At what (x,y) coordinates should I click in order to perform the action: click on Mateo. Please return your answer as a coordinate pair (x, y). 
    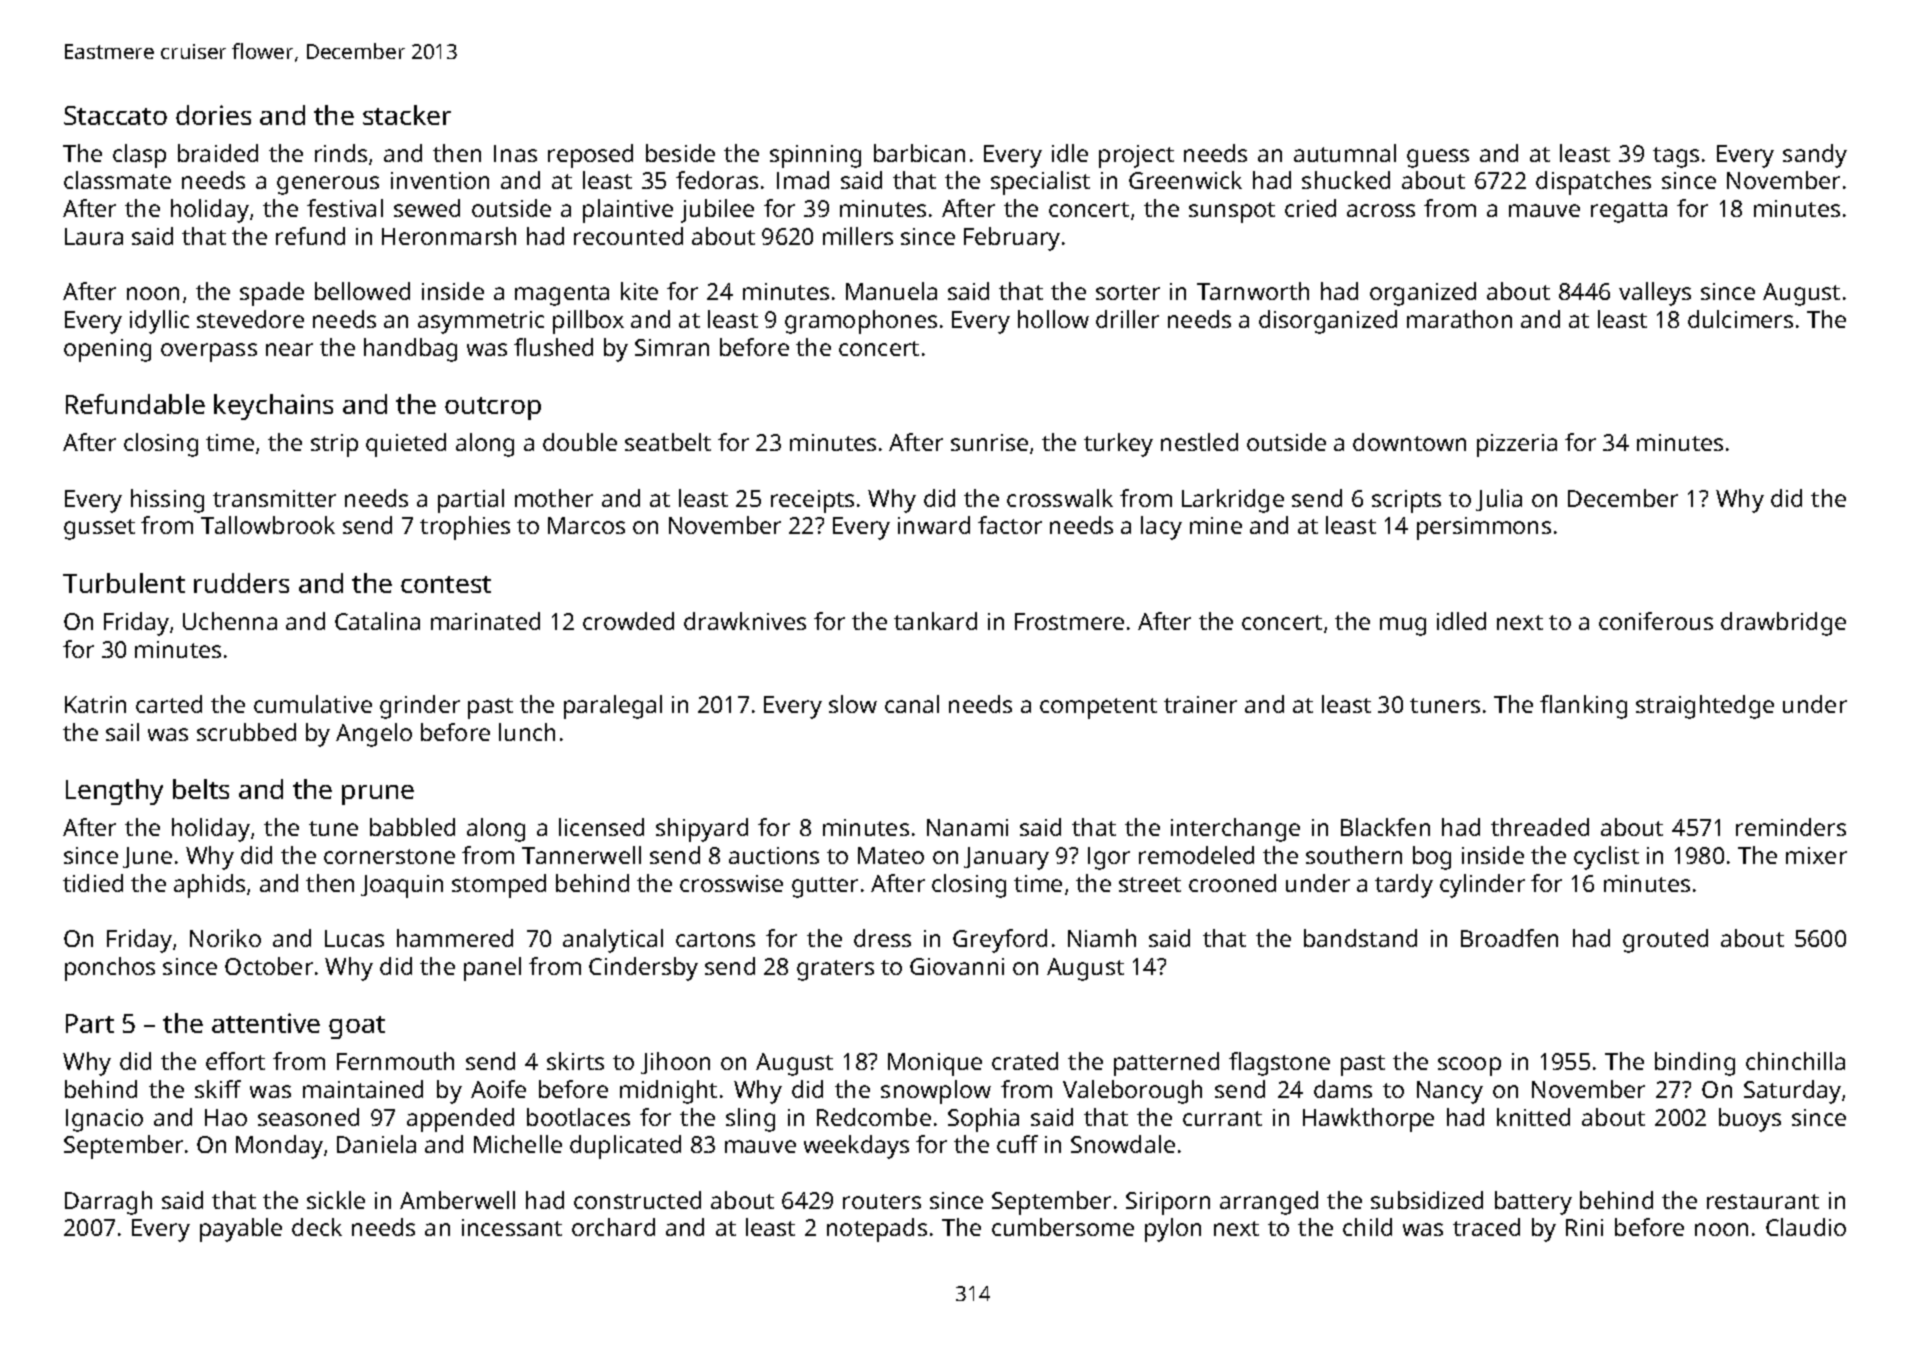
    Looking at the image, I should click on (891, 855).
